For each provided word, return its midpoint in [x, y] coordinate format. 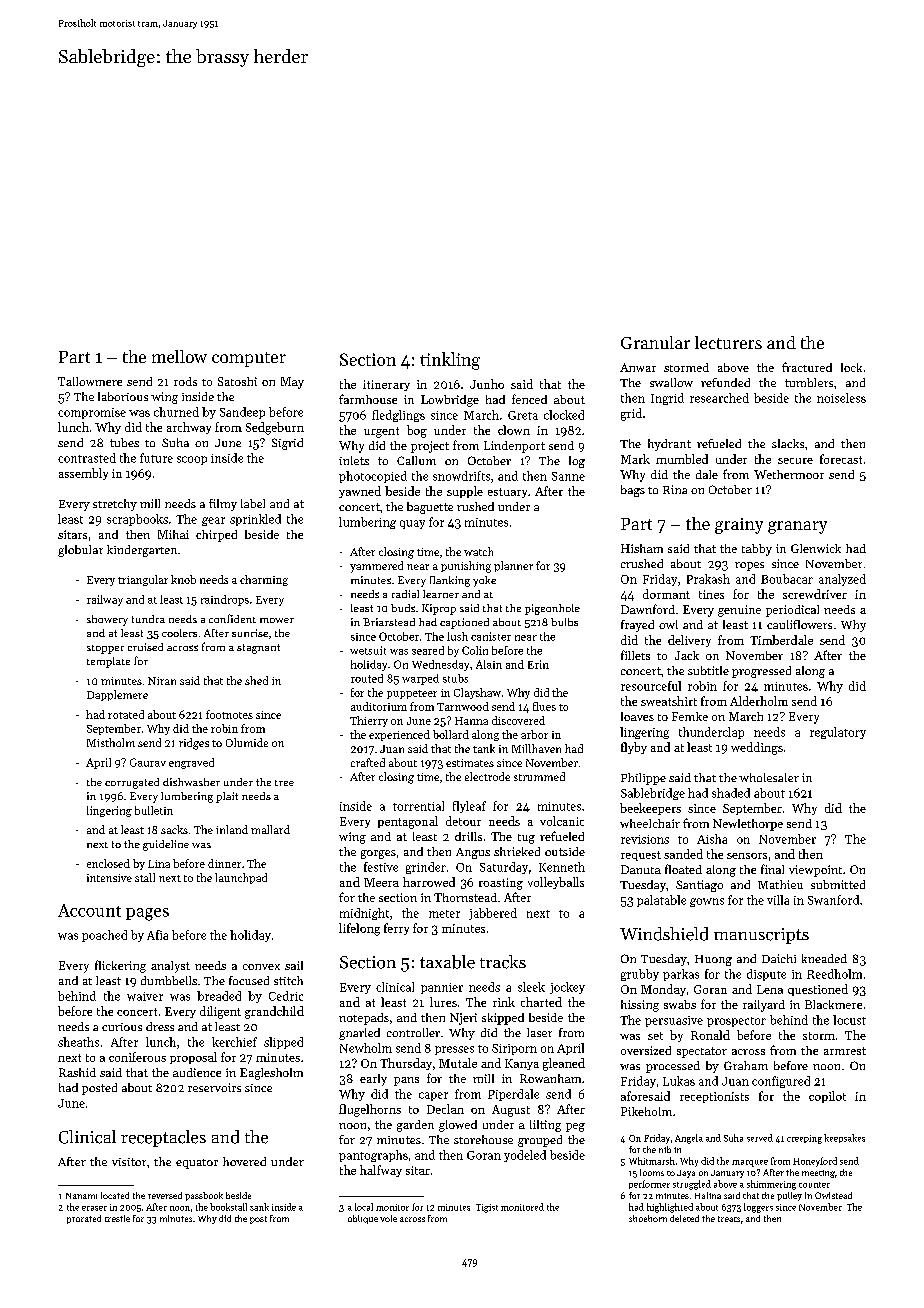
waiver [145, 996]
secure [795, 461]
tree [284, 783]
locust [849, 1020]
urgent [381, 432]
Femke [690, 716]
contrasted [87, 458]
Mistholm [111, 742]
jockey [567, 988]
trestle [117, 1218]
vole [388, 1218]
